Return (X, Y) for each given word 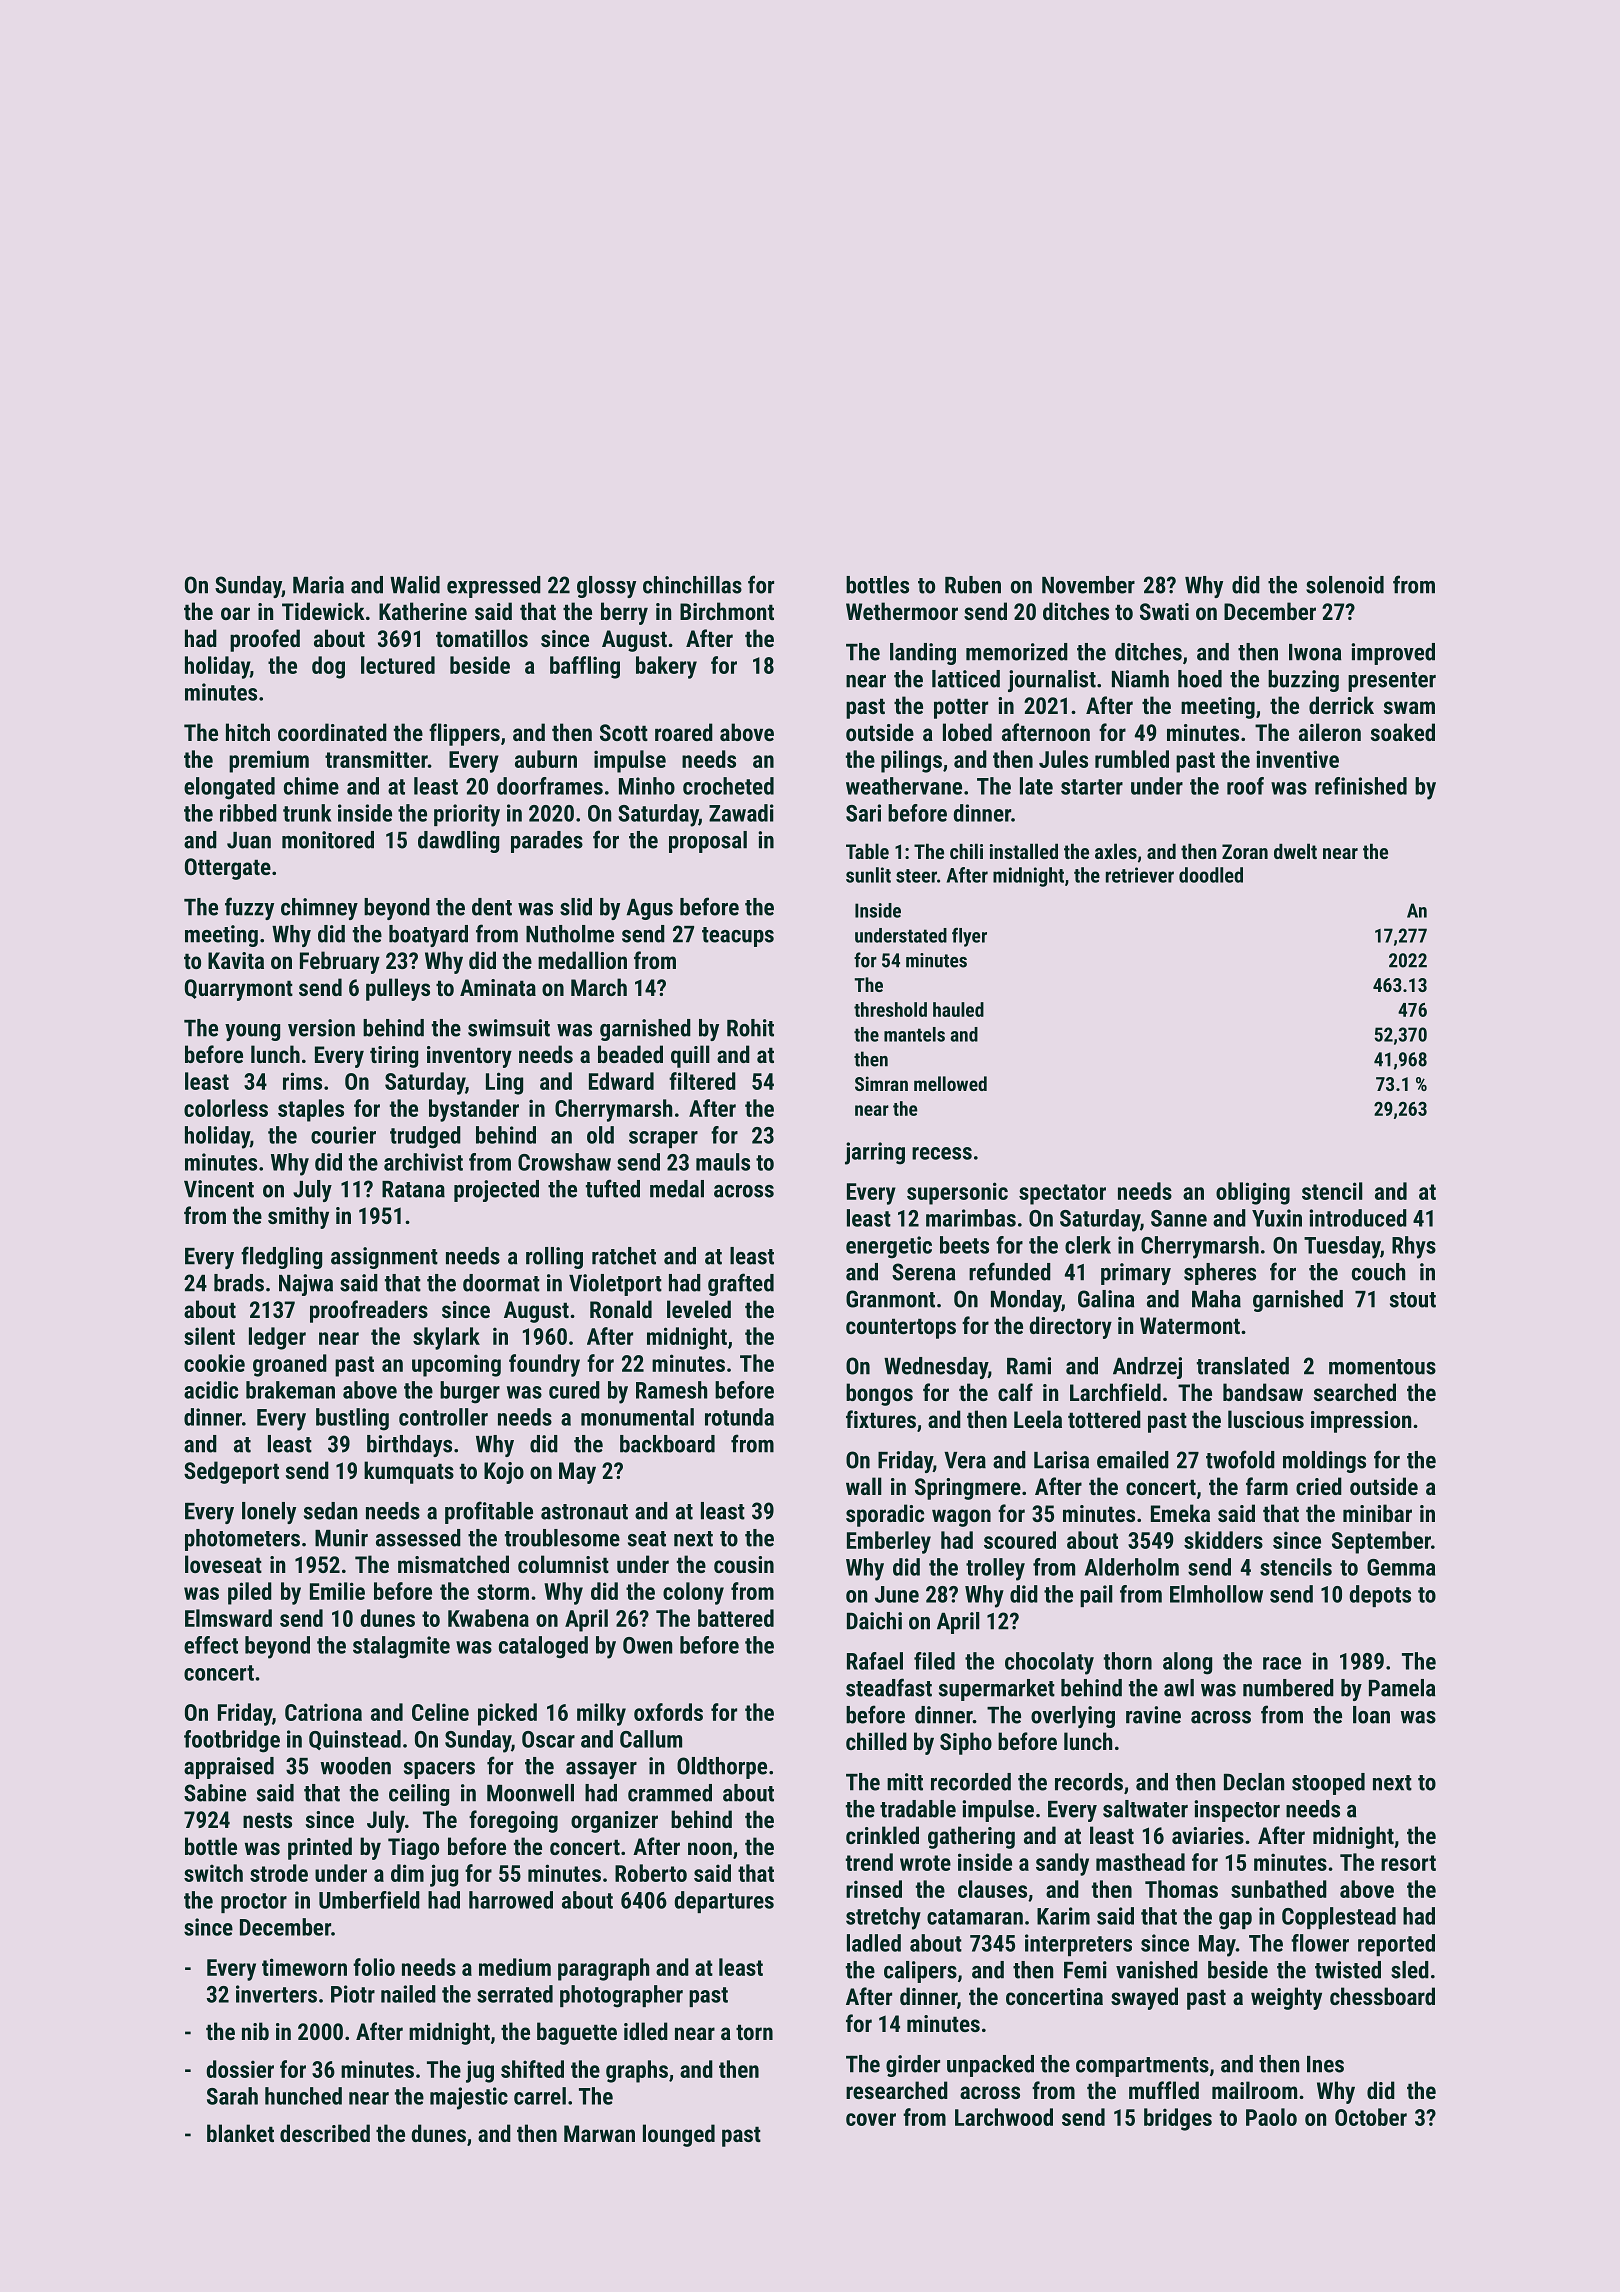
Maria (318, 585)
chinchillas (692, 585)
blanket (240, 2133)
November (1088, 585)
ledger (277, 1338)
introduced (1358, 1218)
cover (871, 2119)
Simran (881, 1083)
